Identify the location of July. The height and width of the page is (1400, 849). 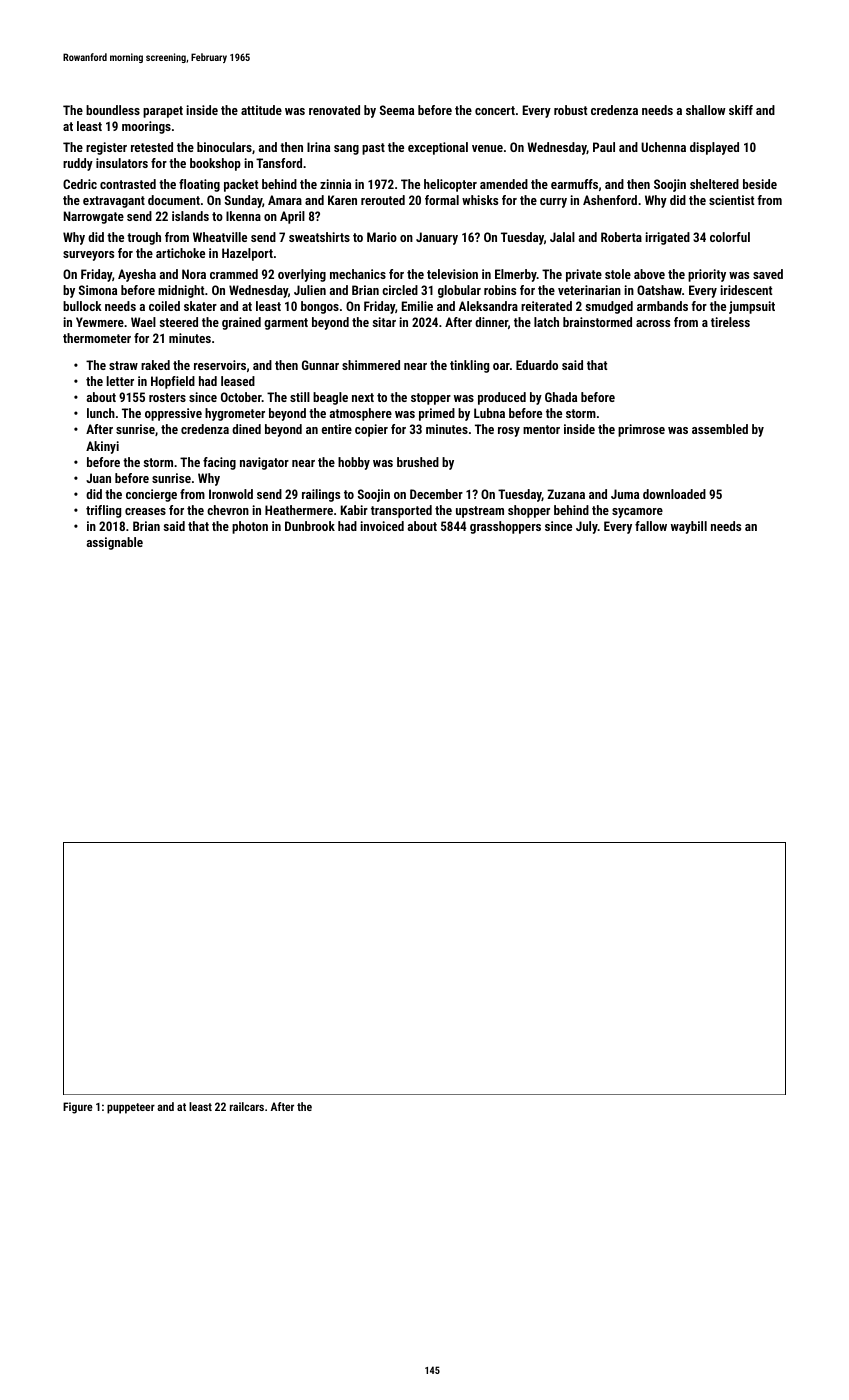
(587, 527).
